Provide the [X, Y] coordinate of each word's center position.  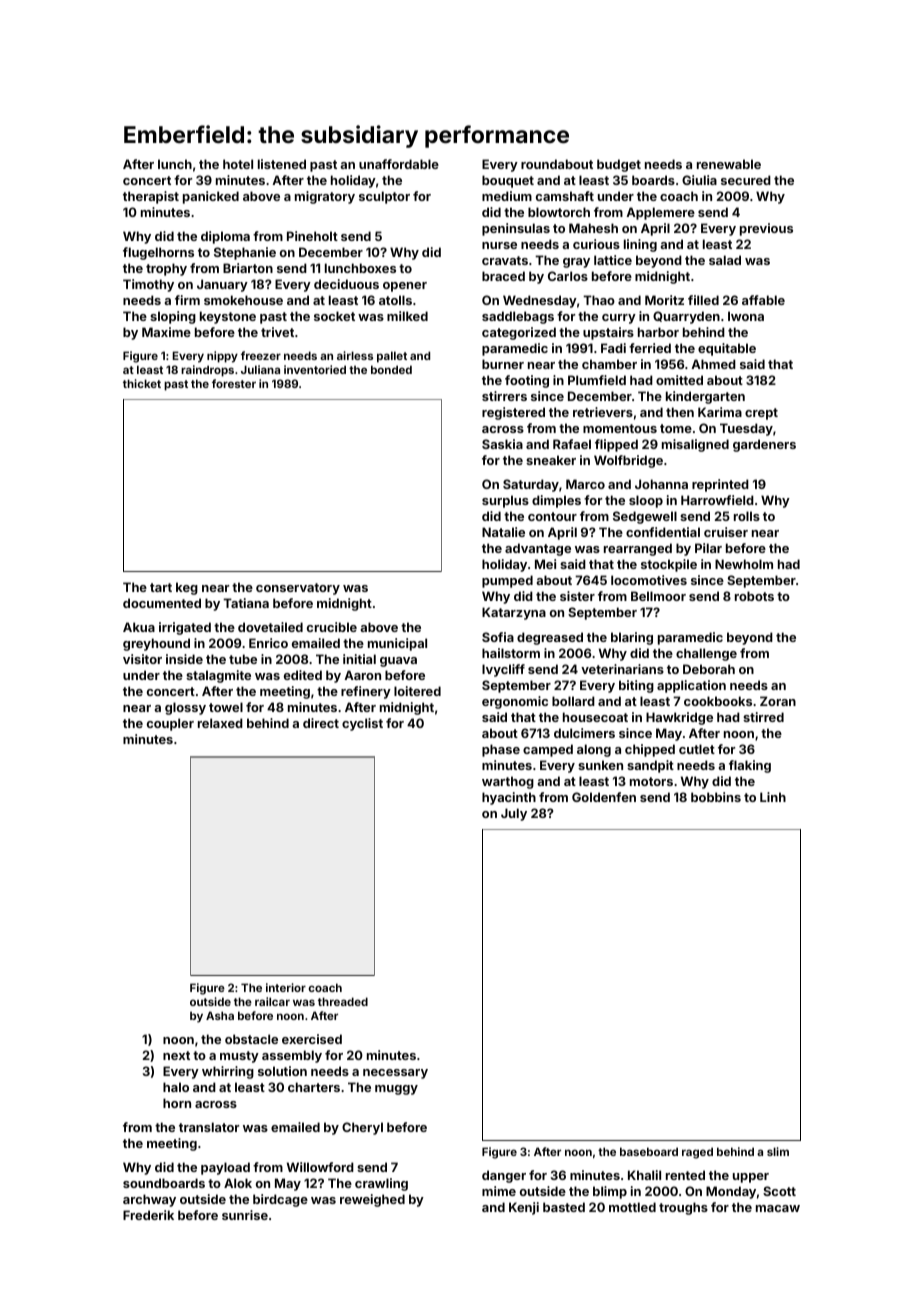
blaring [632, 638]
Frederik [148, 1215]
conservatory [298, 589]
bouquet [508, 181]
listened [282, 164]
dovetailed [270, 627]
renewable [729, 164]
